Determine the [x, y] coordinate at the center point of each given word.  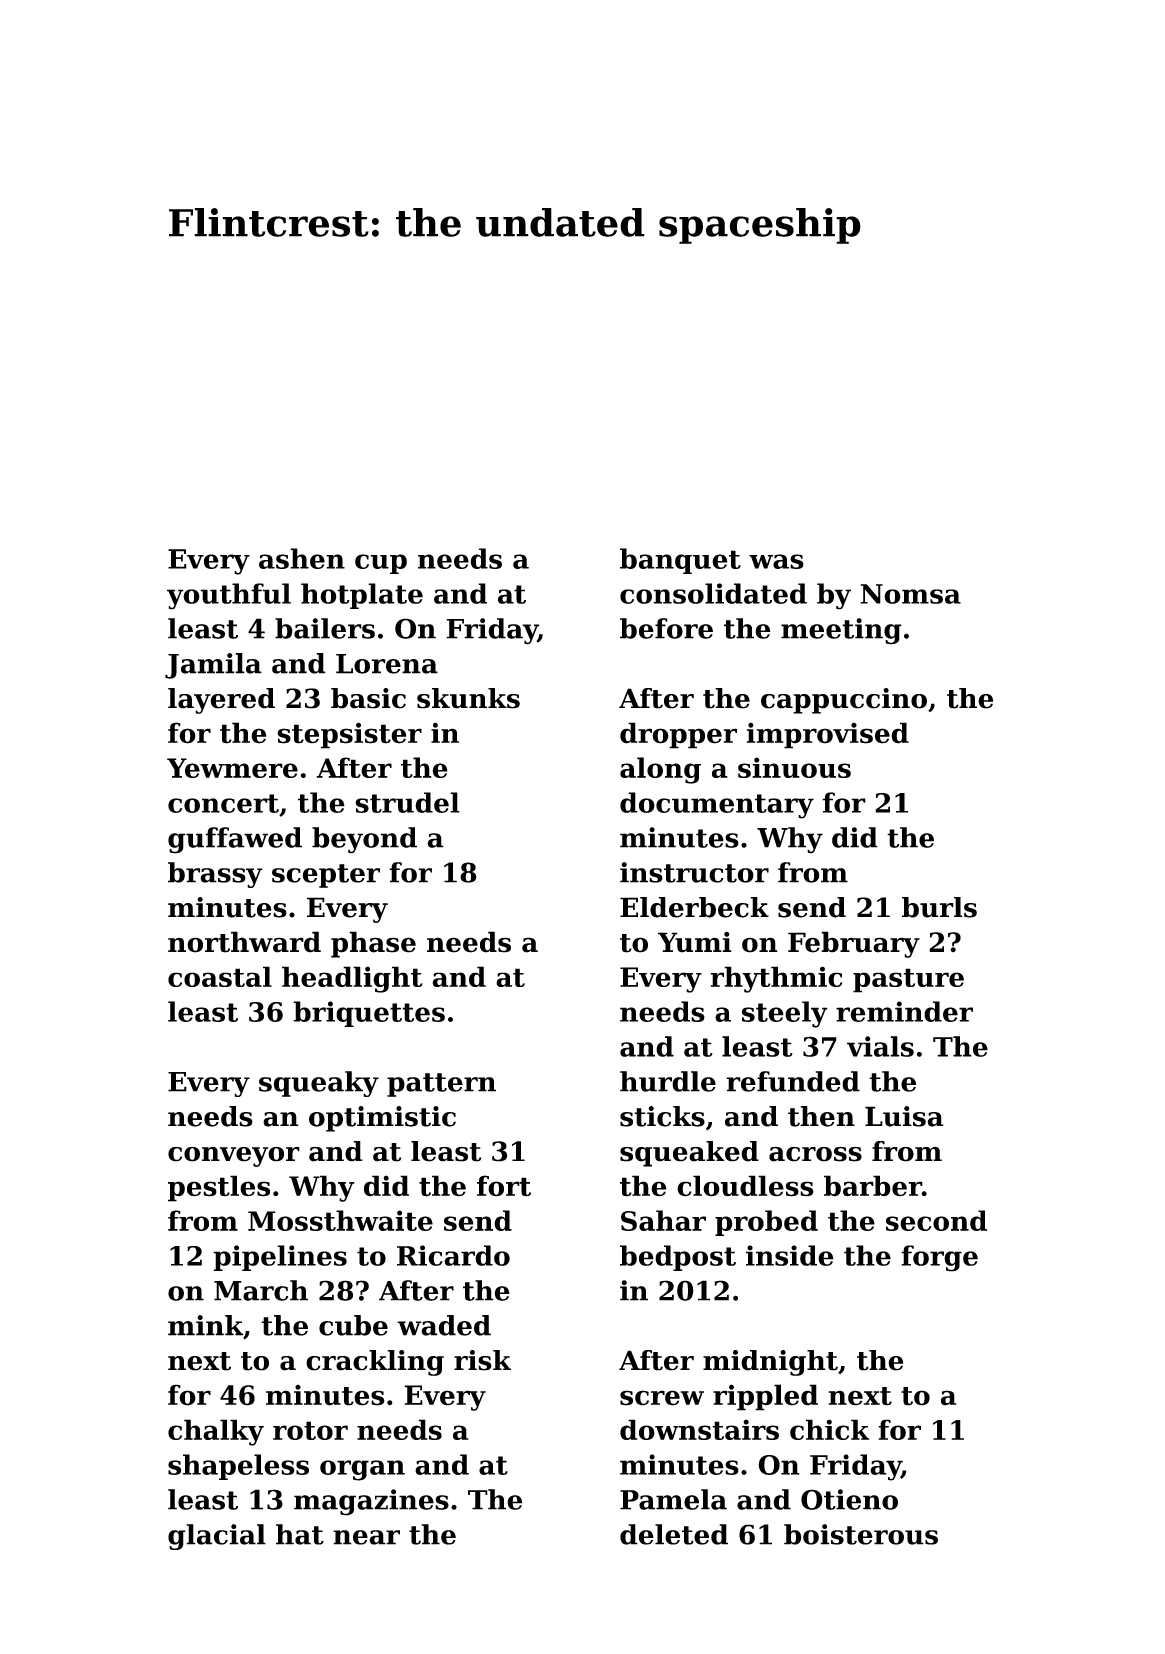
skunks [468, 698]
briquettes [369, 1014]
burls [939, 907]
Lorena [387, 664]
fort [504, 1186]
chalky [216, 1432]
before [666, 628]
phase [373, 944]
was [776, 561]
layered [221, 701]
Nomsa [910, 594]
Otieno [849, 1499]
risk [482, 1360]
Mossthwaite [340, 1220]
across [815, 1154]
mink [205, 1325]
